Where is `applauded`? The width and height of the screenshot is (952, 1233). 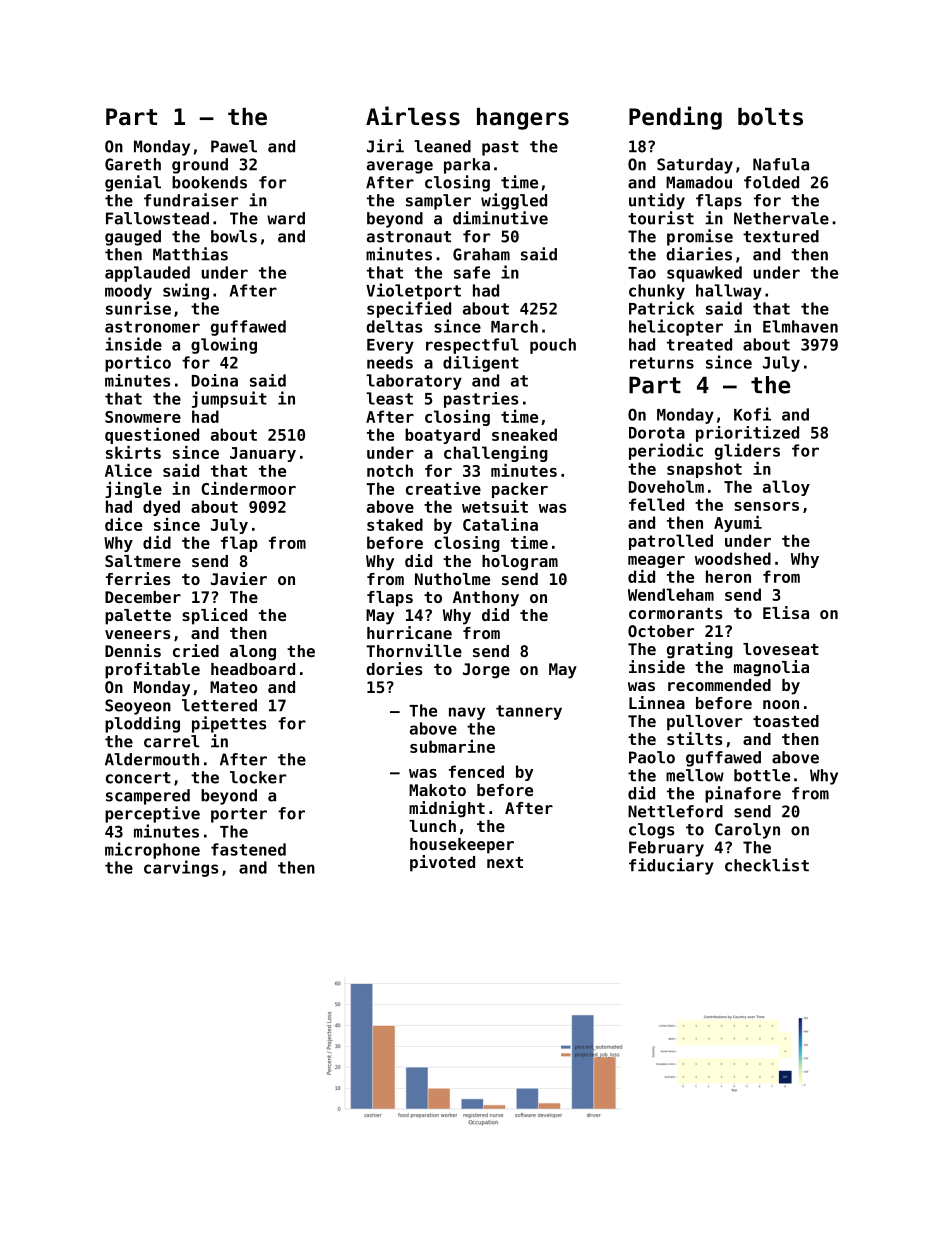
applauded is located at coordinates (147, 274).
